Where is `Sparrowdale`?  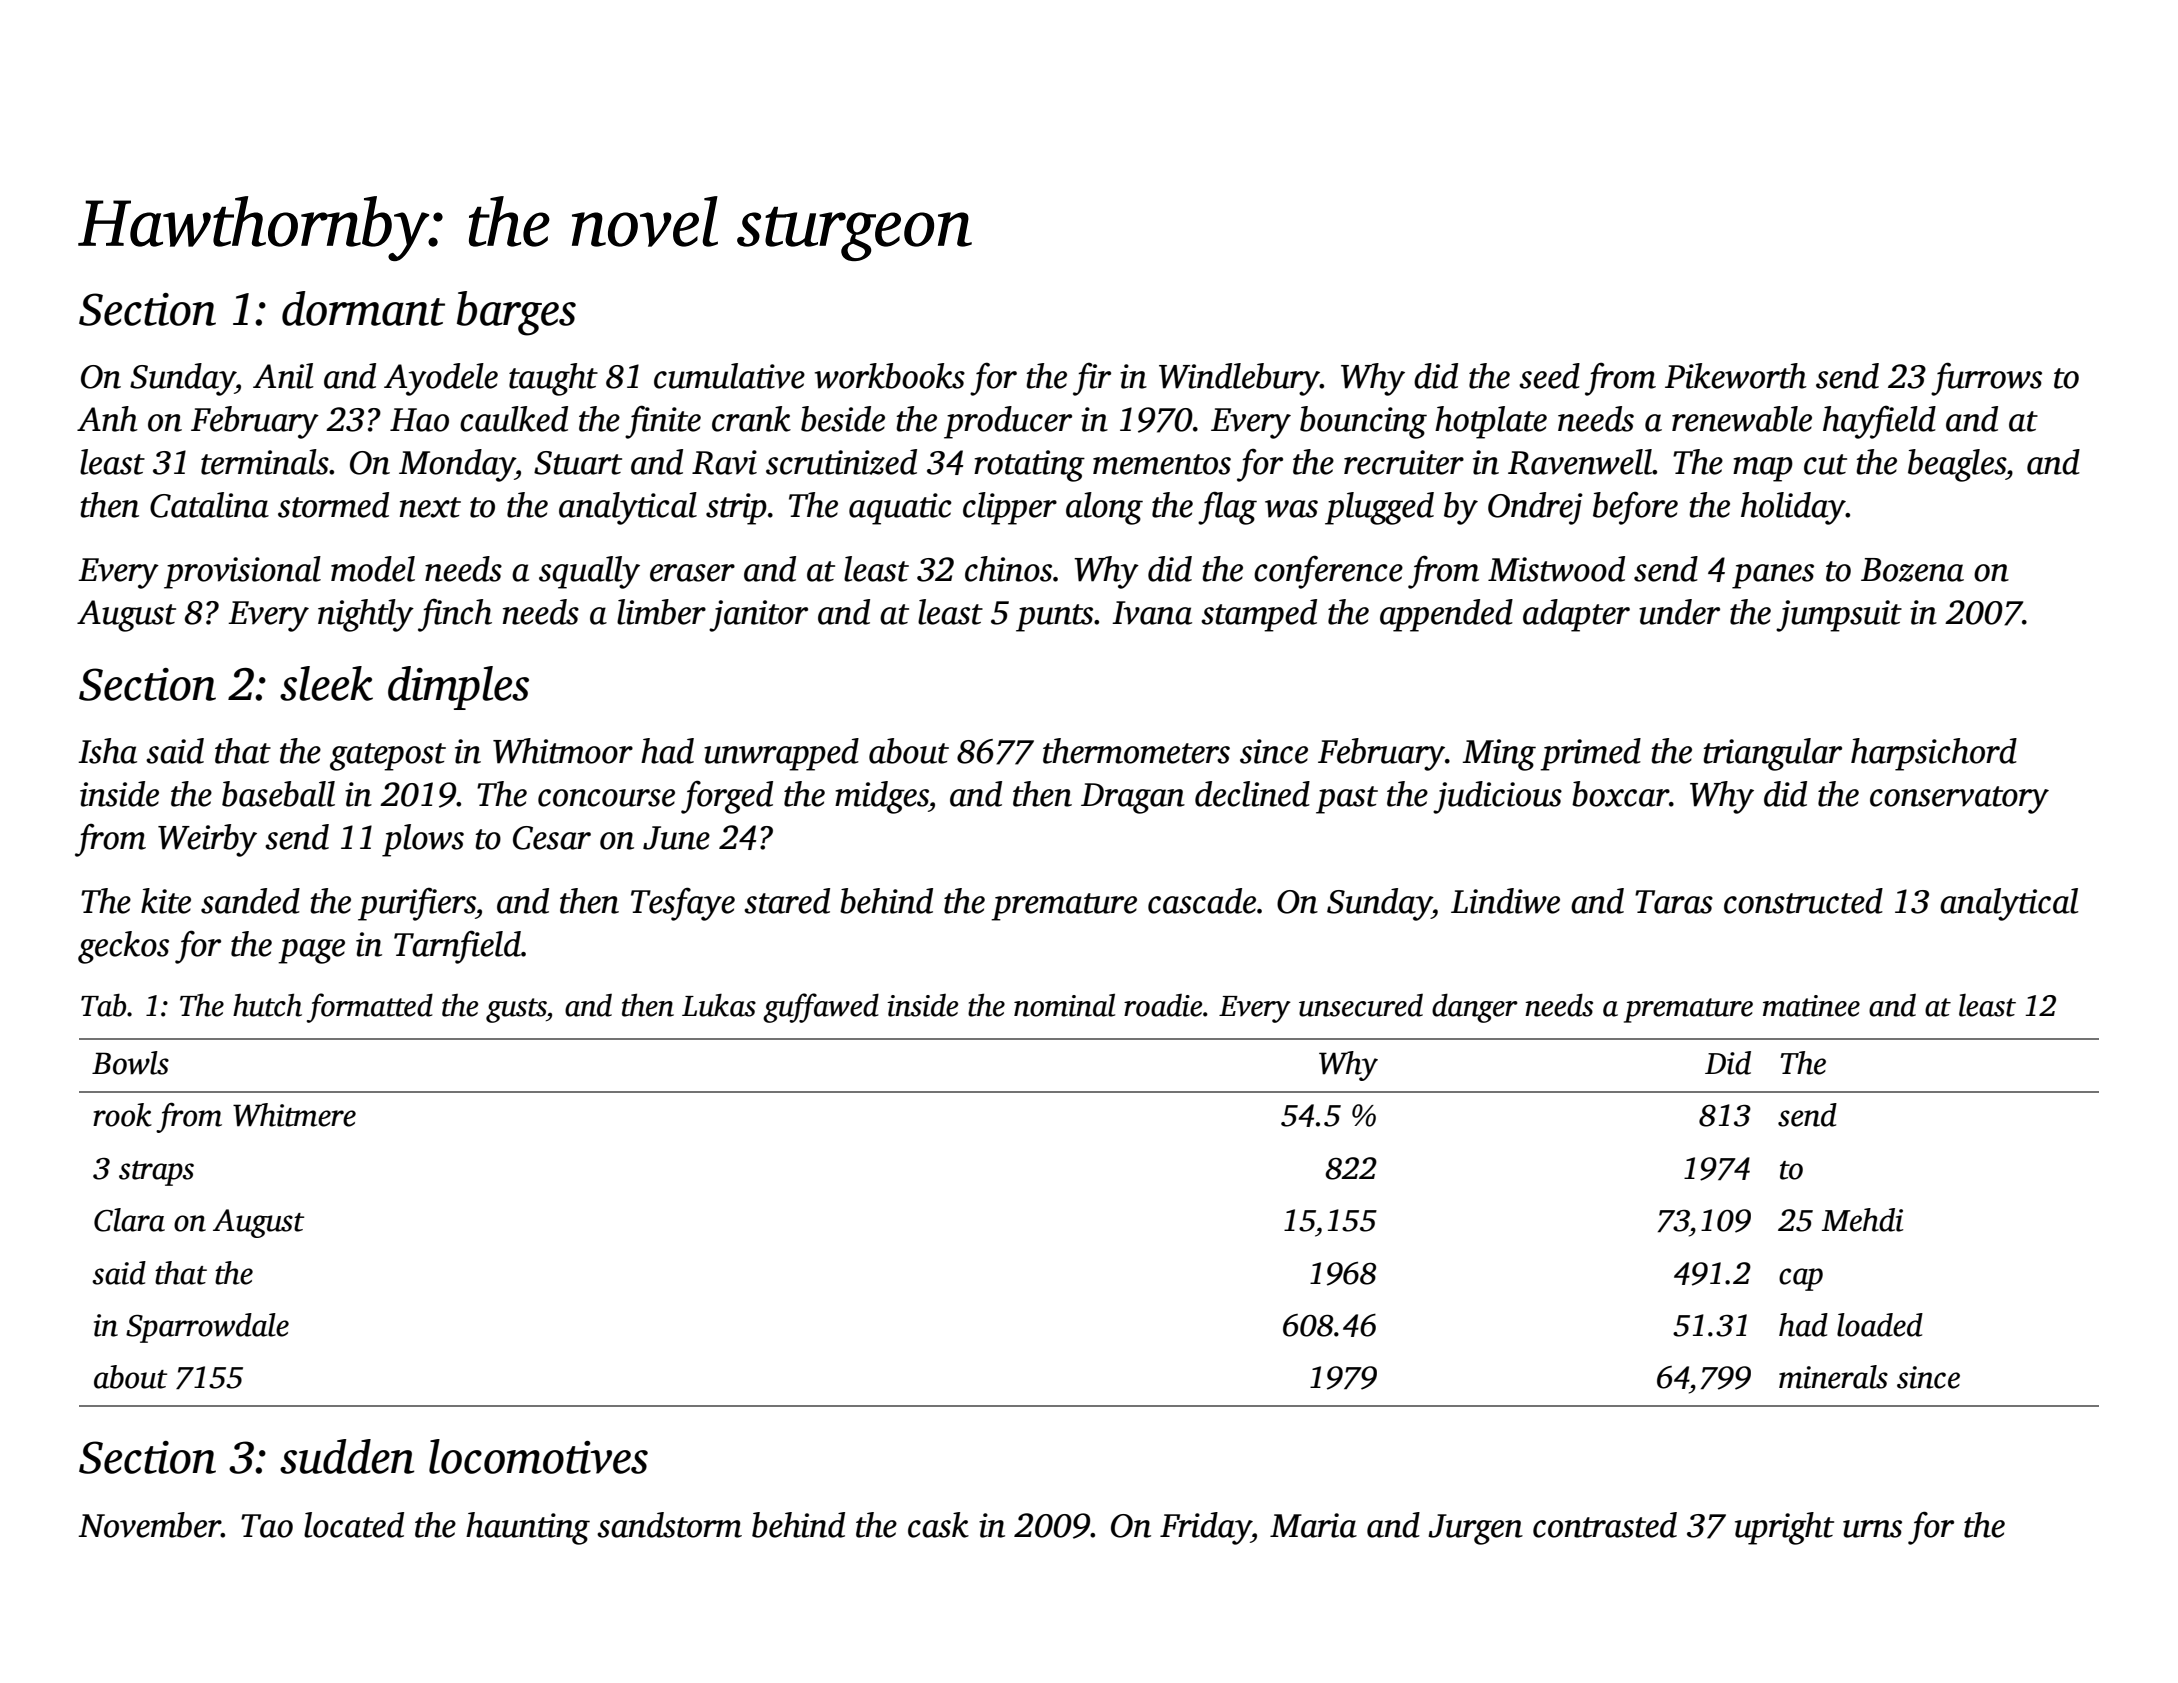 Sparrowdale is located at coordinates (207, 1328).
